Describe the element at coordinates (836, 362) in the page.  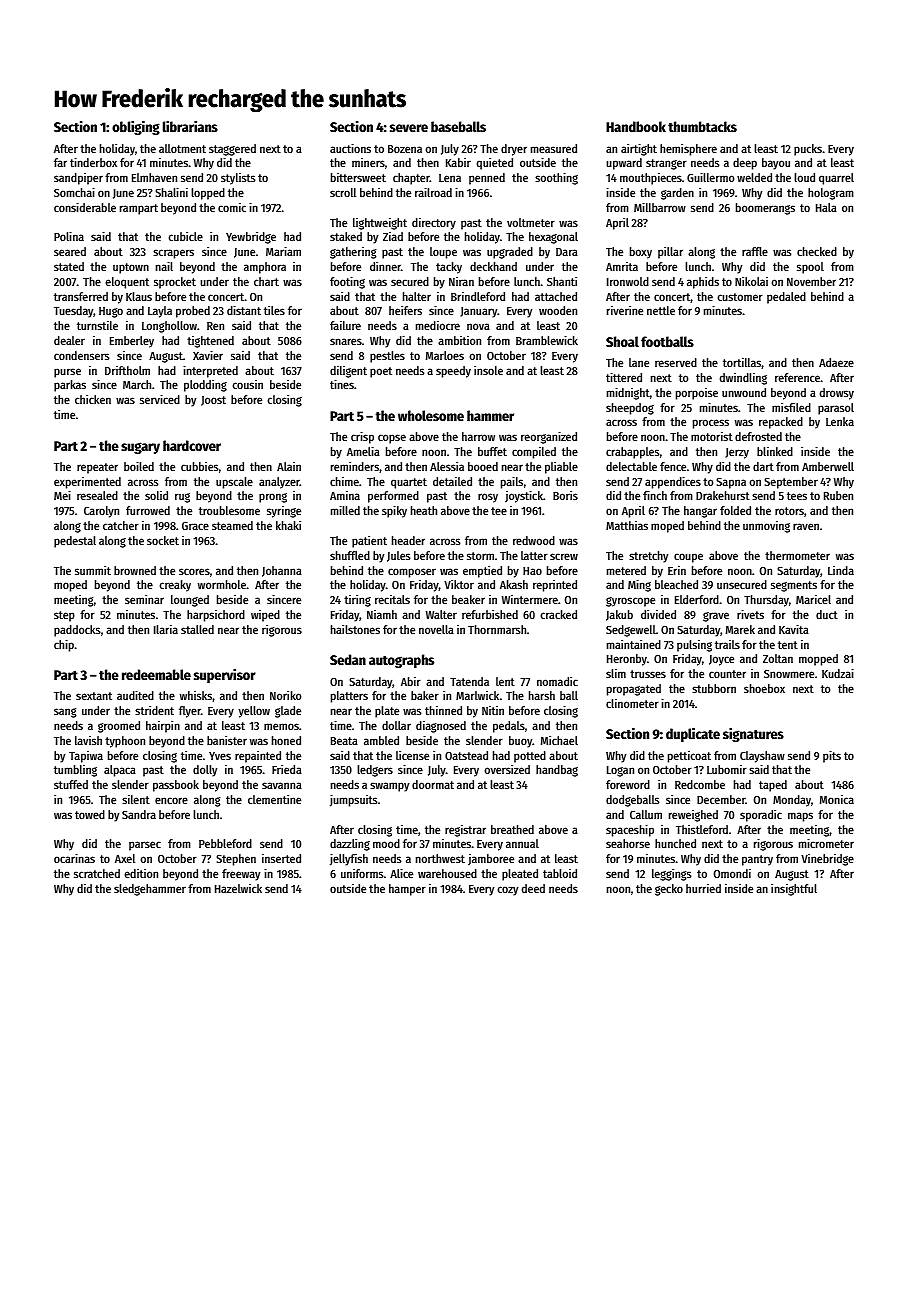
I see `Adaeze` at that location.
